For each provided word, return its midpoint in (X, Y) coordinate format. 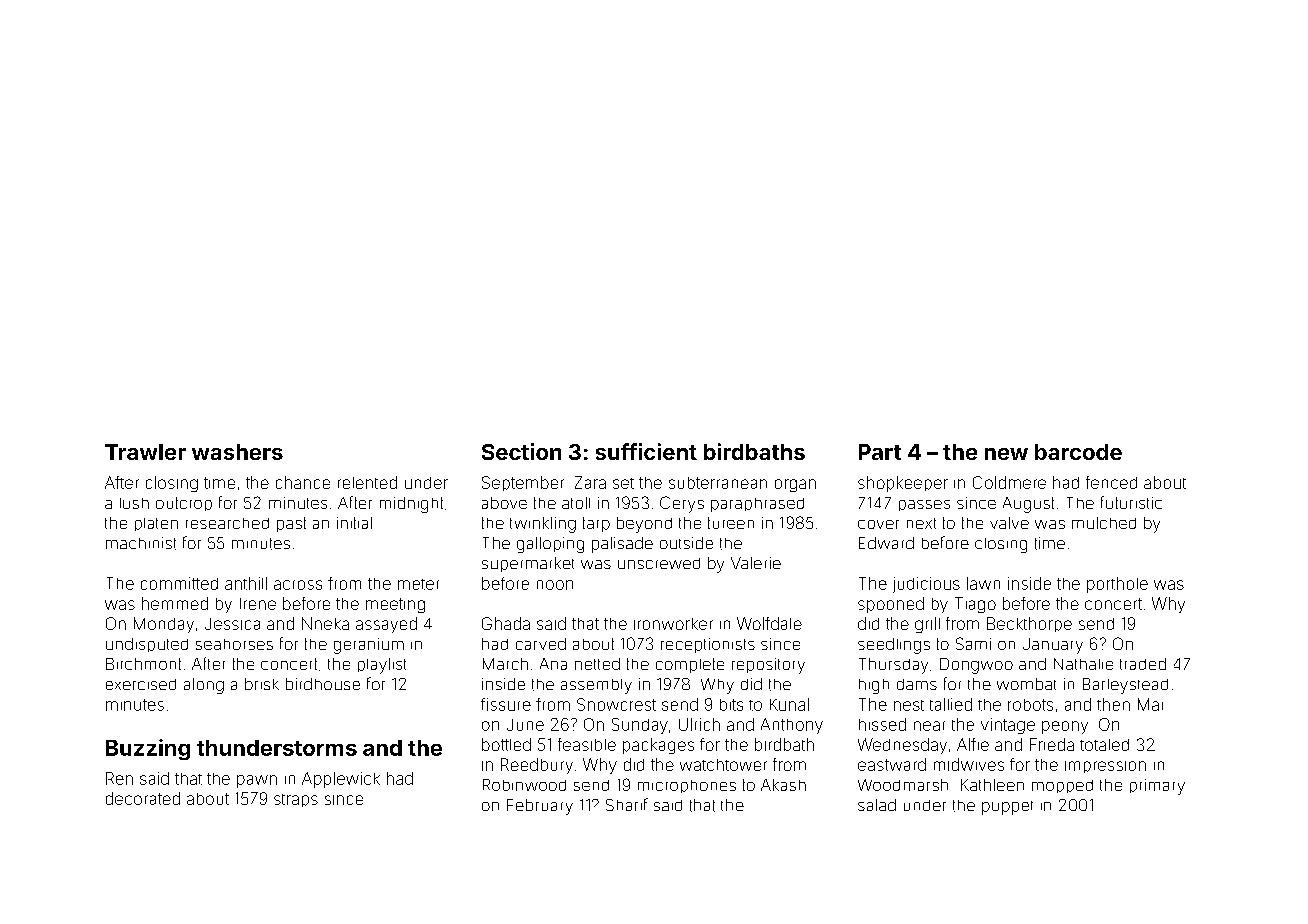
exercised (141, 684)
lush (134, 503)
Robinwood (524, 785)
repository (768, 666)
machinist (141, 543)
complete (690, 665)
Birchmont (143, 664)
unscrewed (659, 563)
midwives (969, 764)
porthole (1117, 585)
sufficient (646, 451)
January (1053, 646)
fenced (1111, 482)
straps (296, 800)
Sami (973, 643)
